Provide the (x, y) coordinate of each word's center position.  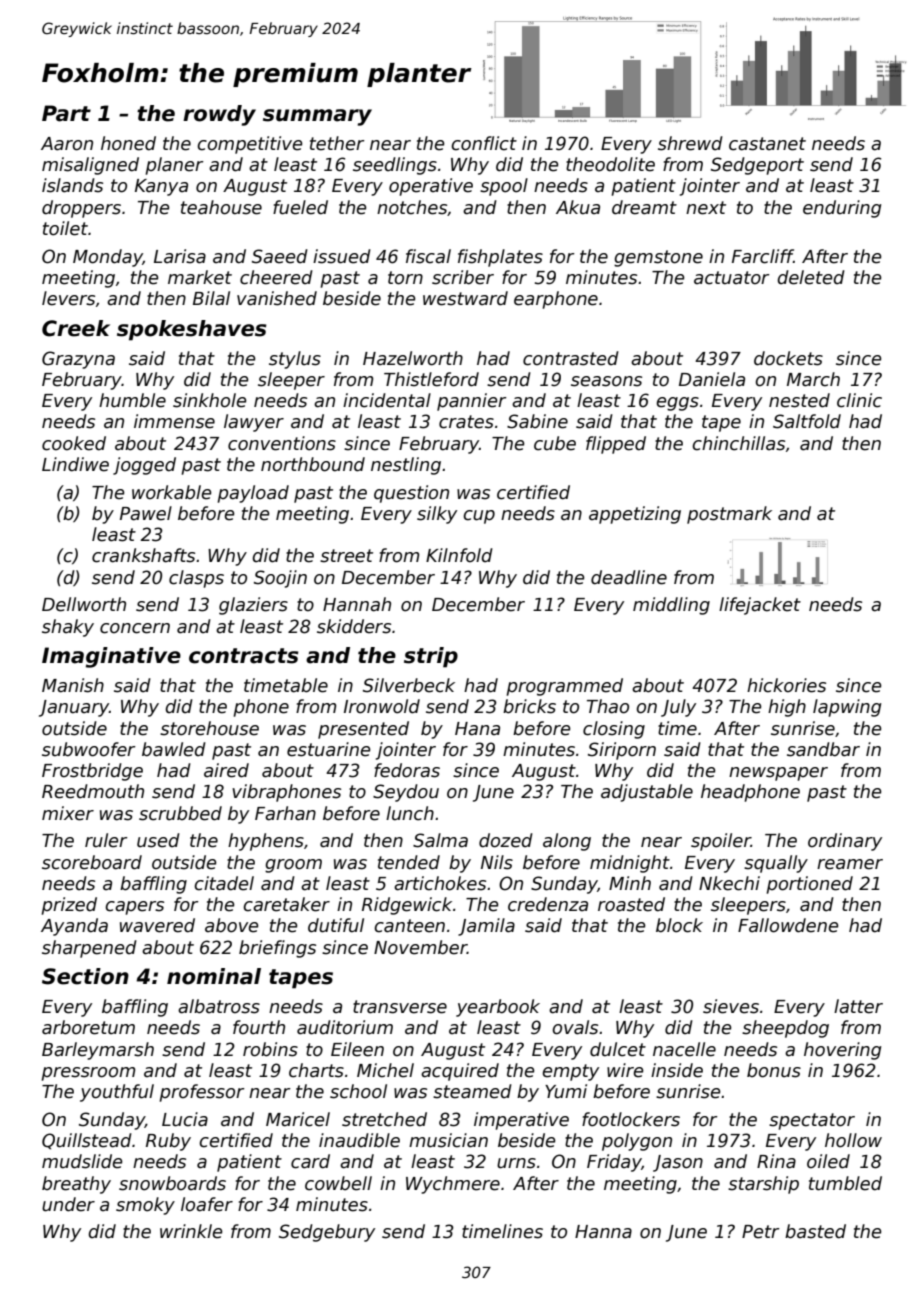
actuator (732, 278)
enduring (842, 209)
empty (570, 1072)
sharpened (89, 949)
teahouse (221, 207)
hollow (853, 1140)
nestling (406, 466)
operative (431, 187)
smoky (145, 1206)
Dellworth (84, 604)
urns (516, 1163)
